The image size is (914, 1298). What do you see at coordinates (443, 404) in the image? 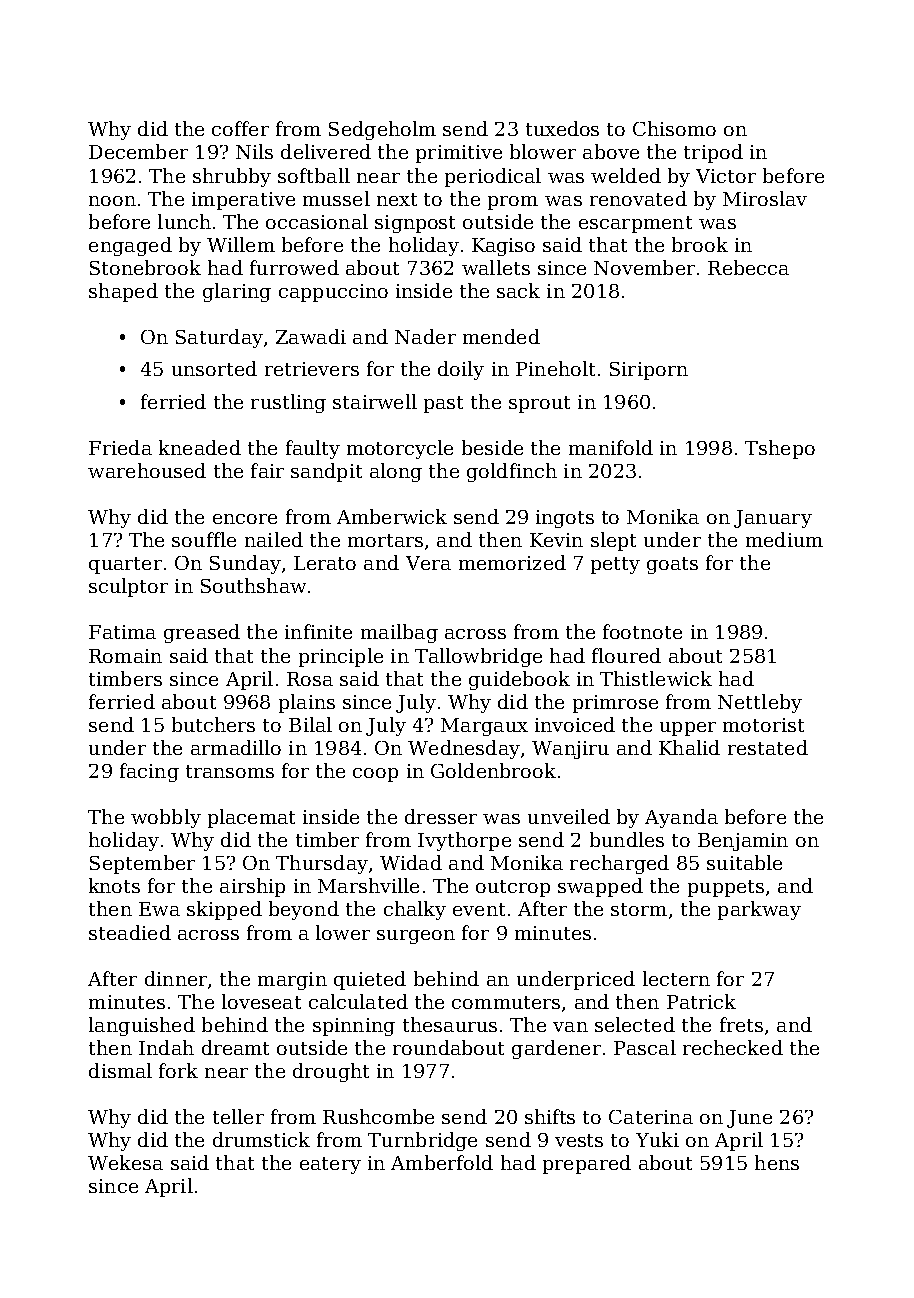
I see `past` at bounding box center [443, 404].
